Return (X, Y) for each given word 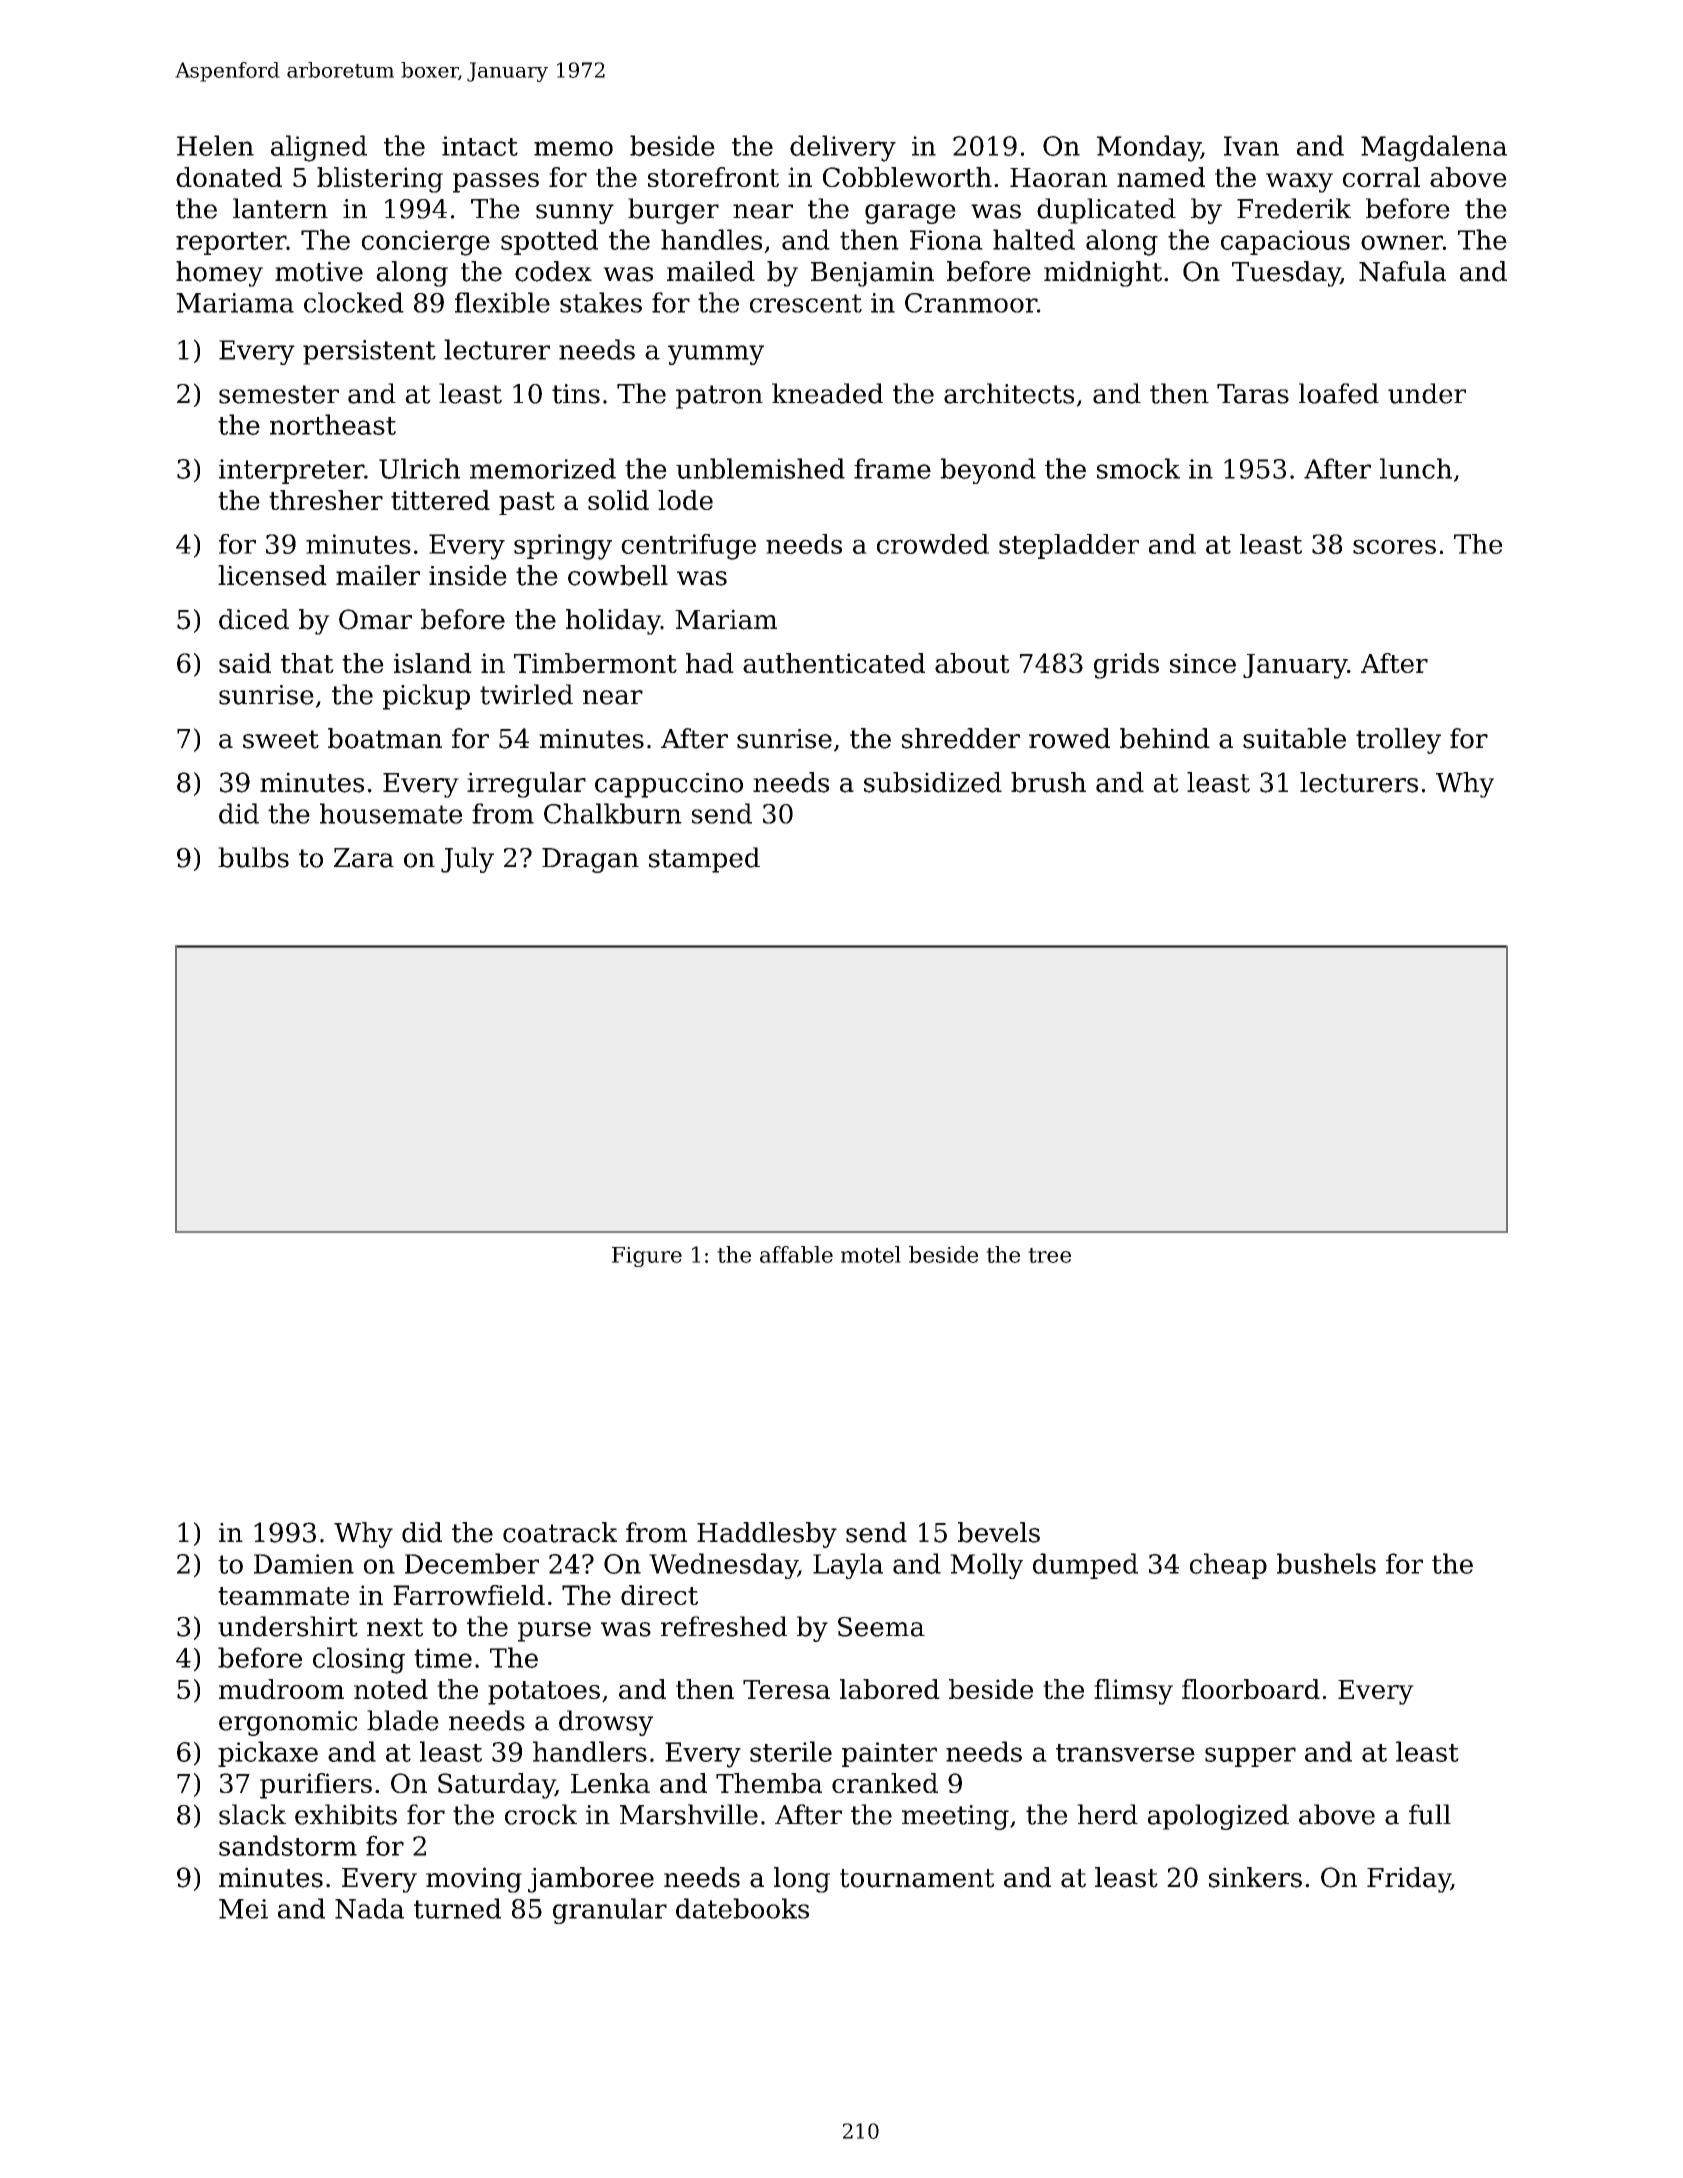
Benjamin (872, 274)
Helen (215, 145)
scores (1394, 546)
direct (659, 1595)
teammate (283, 1596)
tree (1049, 1255)
